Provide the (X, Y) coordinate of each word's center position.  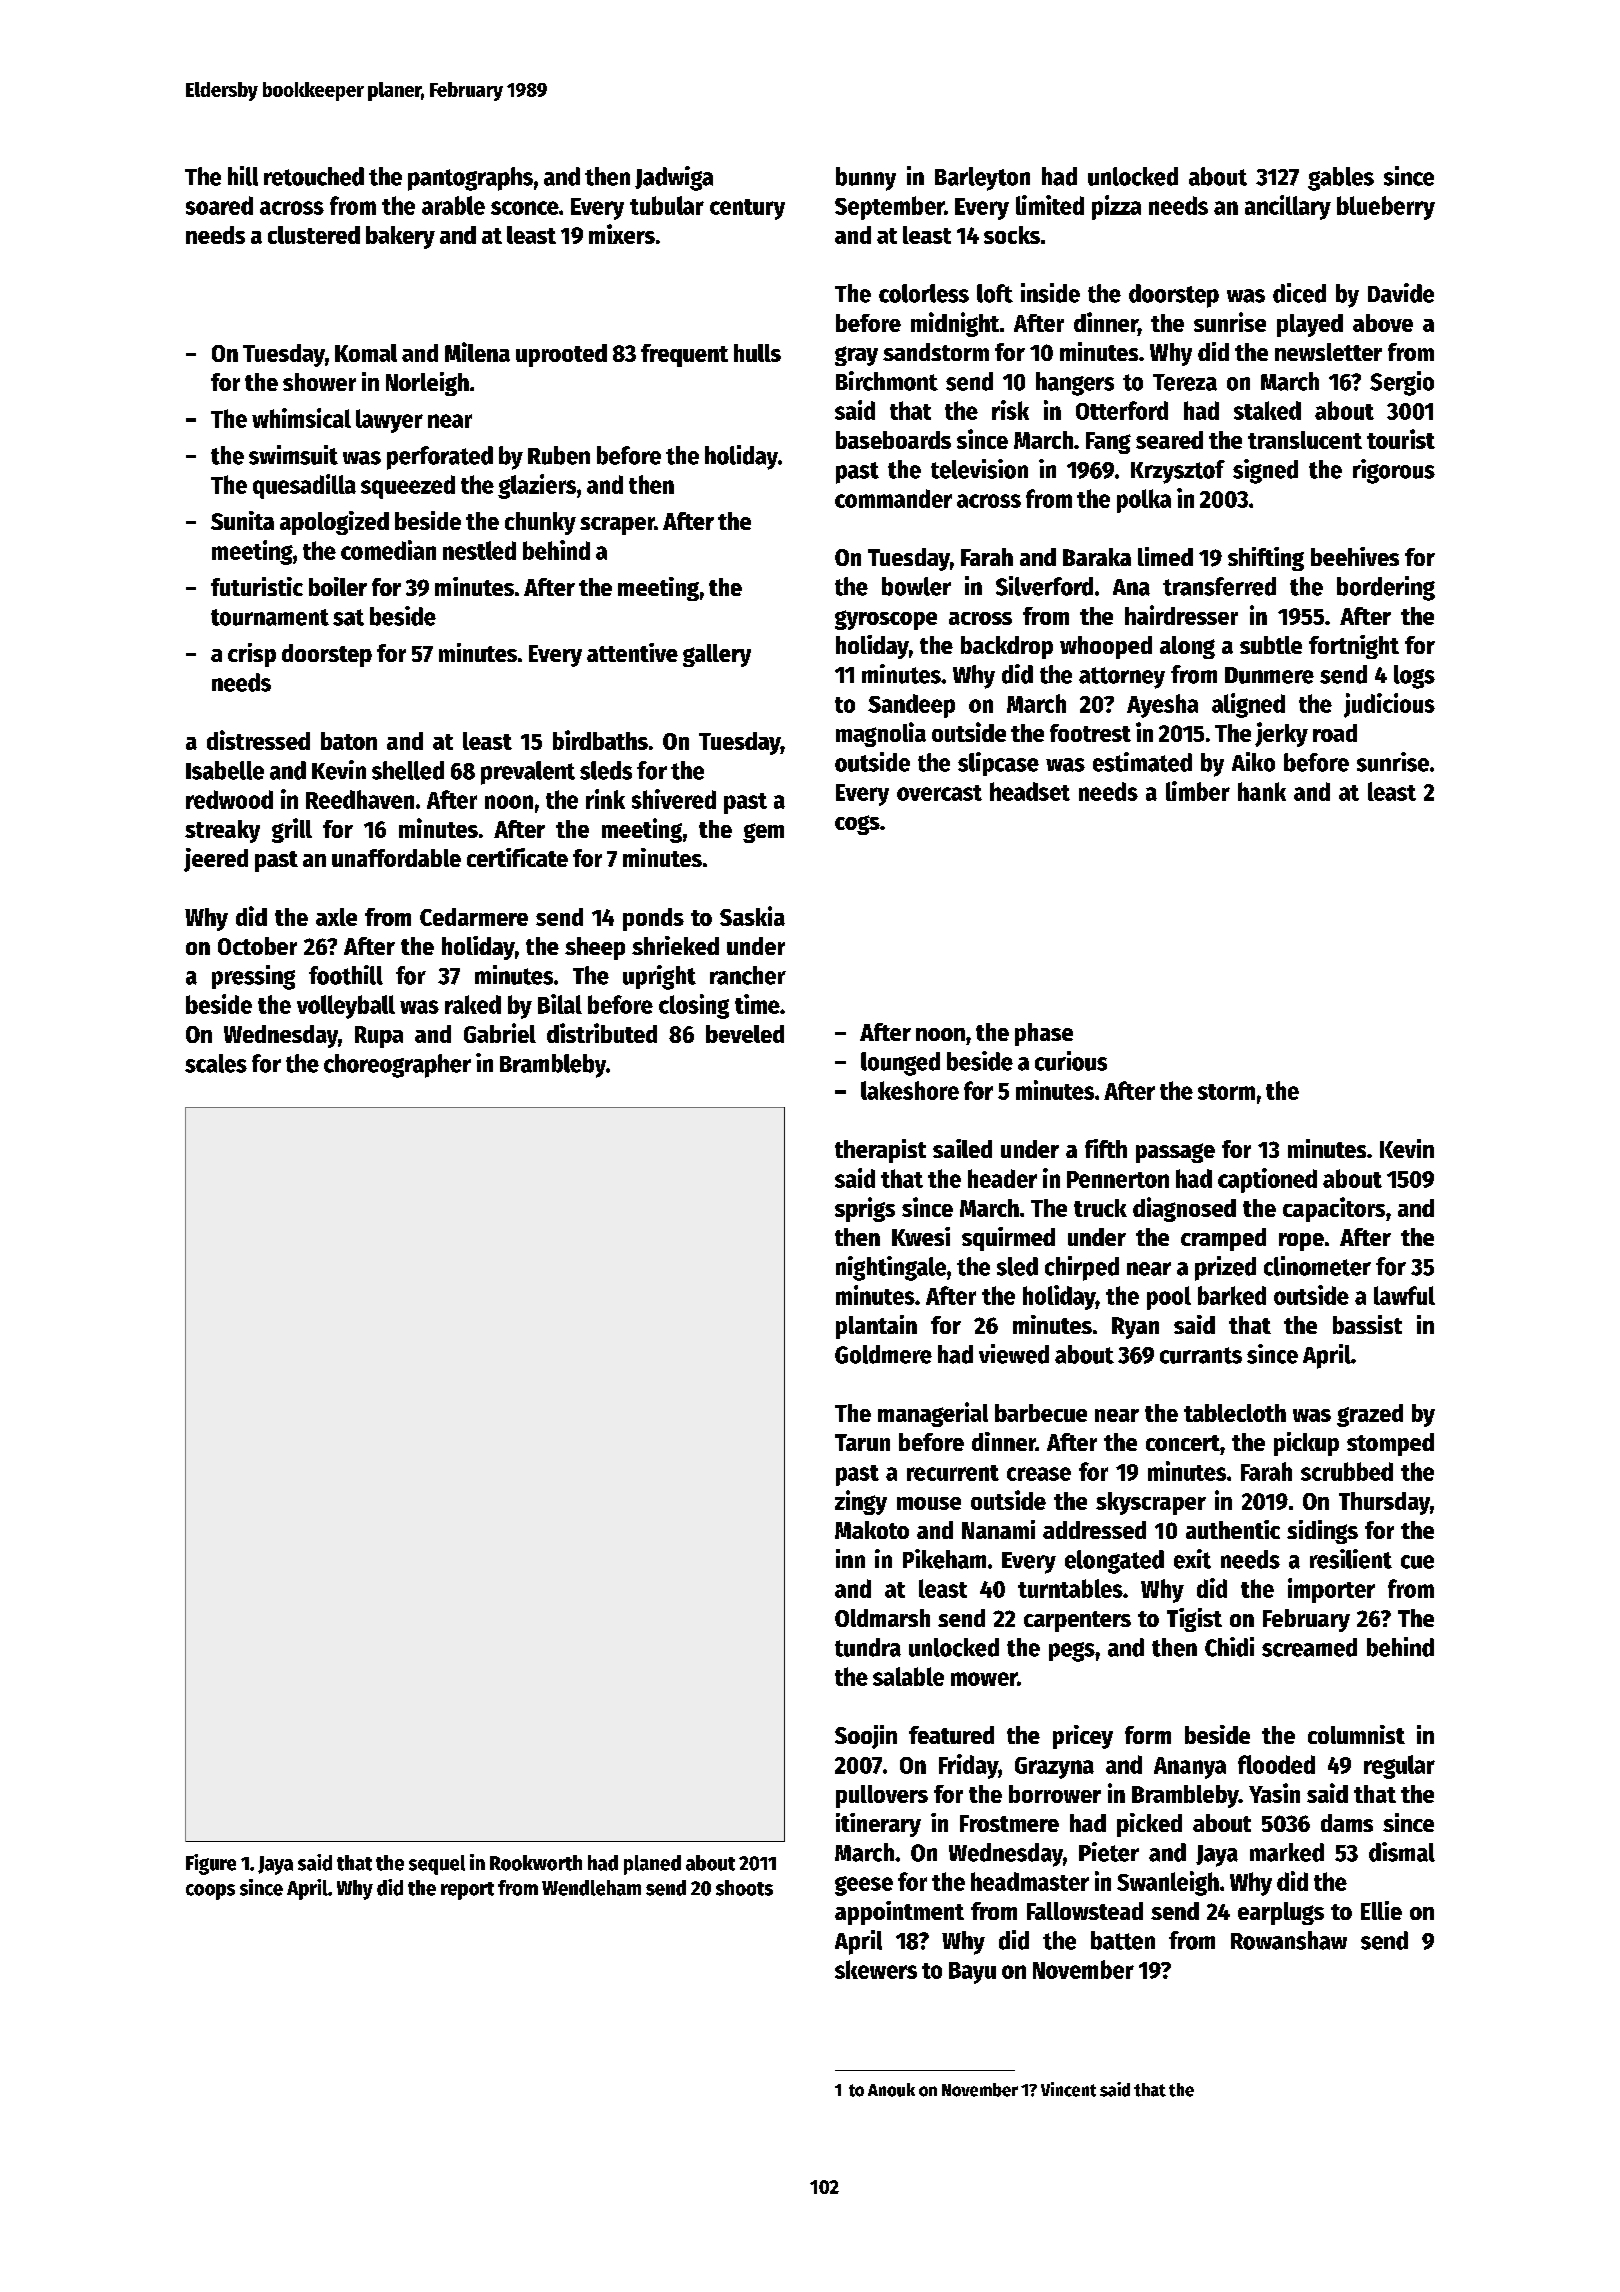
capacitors (1334, 1209)
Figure (211, 1864)
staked (1267, 410)
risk (1010, 410)
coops (210, 1892)
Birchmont (887, 381)
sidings (1322, 1532)
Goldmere (883, 1354)
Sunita (242, 520)
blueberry (1386, 208)
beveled (745, 1034)
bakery (400, 237)
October (257, 946)
